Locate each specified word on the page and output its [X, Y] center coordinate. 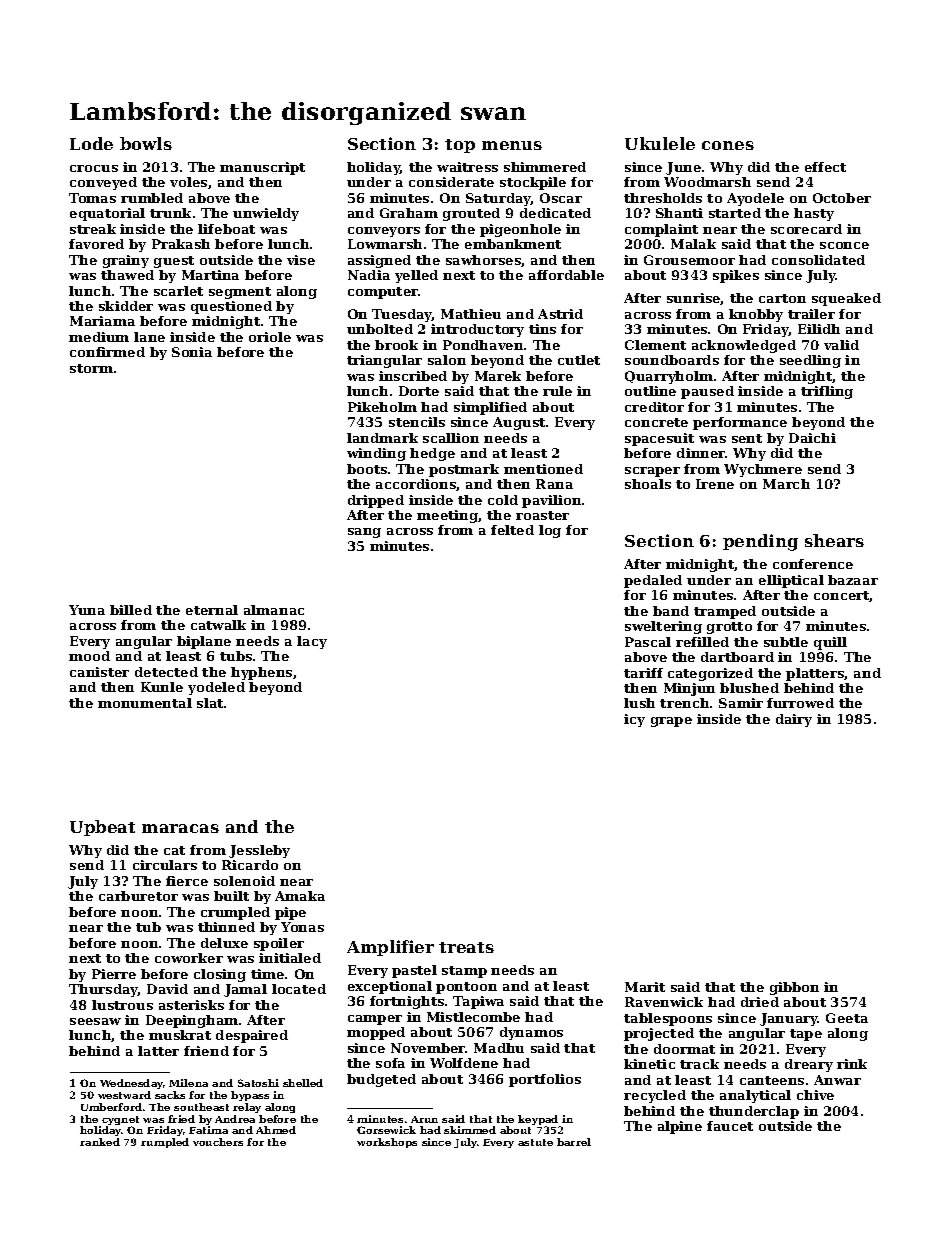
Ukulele [660, 143]
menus [512, 145]
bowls [146, 143]
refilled [702, 642]
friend [206, 1051]
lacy [312, 642]
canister [99, 672]
